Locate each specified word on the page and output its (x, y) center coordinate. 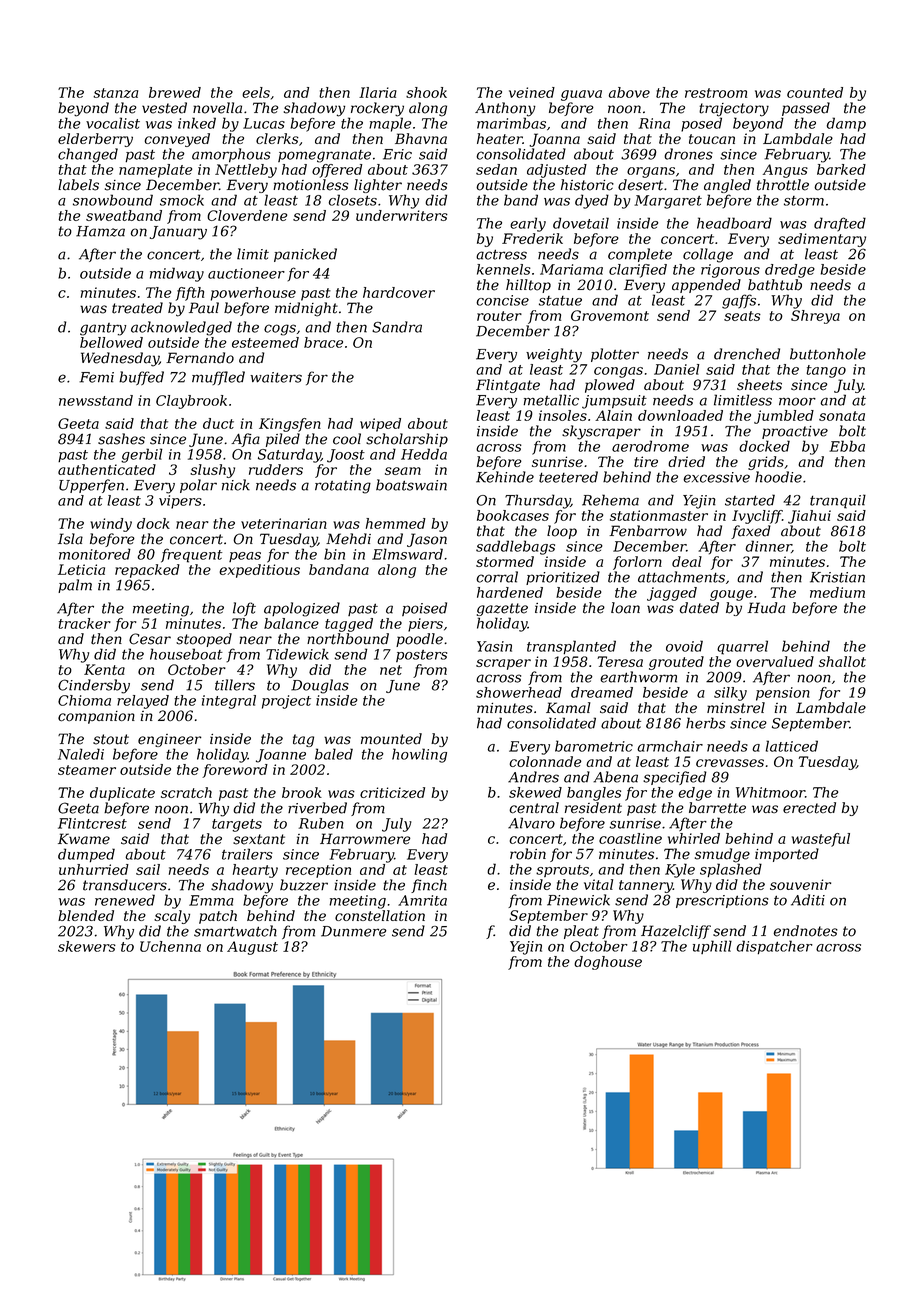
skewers (87, 946)
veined (532, 92)
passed (806, 109)
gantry (103, 329)
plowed (610, 386)
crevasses (730, 763)
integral (229, 702)
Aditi (808, 900)
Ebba (847, 446)
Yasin (494, 646)
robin (528, 854)
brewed (175, 92)
